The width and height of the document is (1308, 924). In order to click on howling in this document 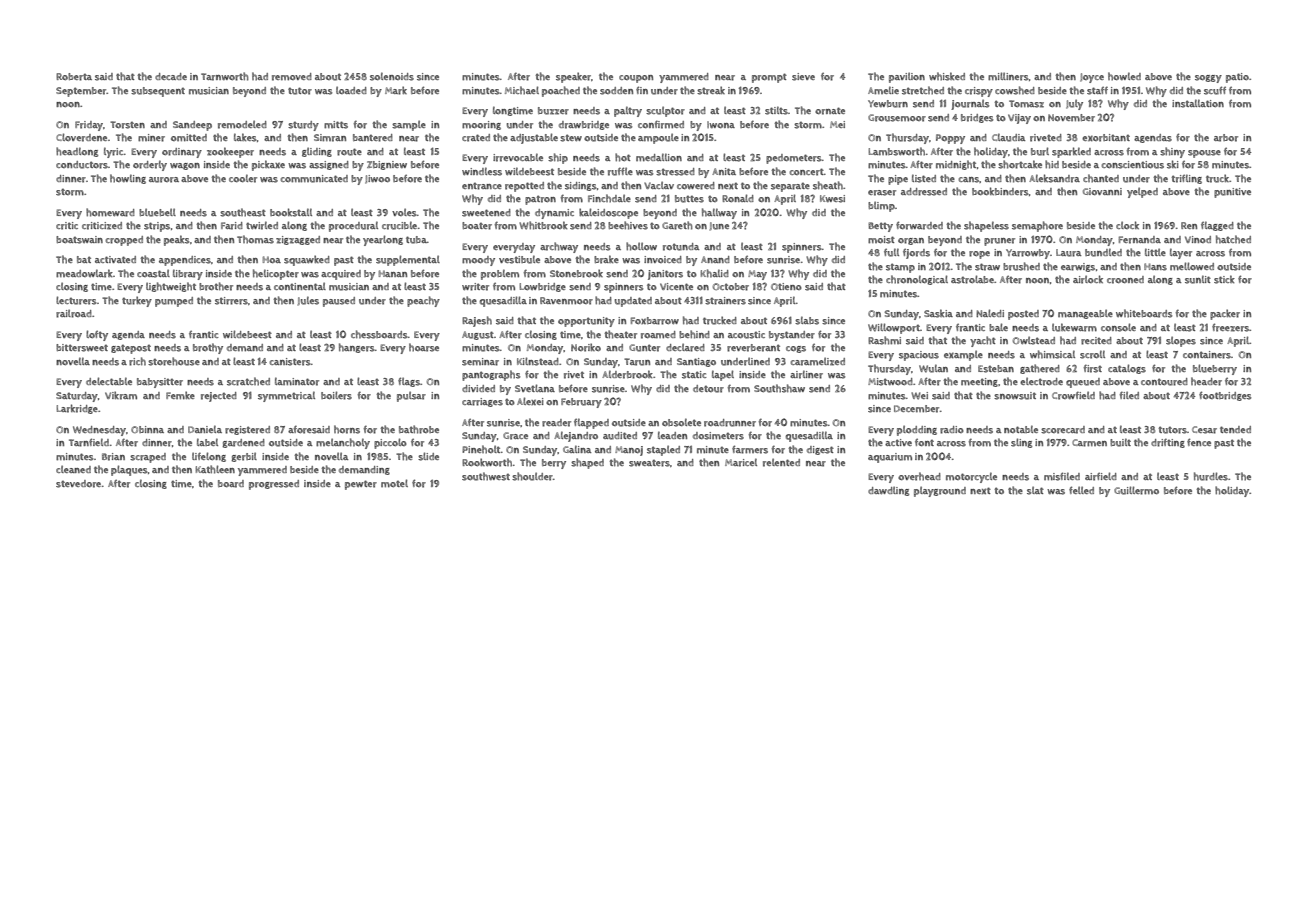, I will do `click(128, 179)`.
